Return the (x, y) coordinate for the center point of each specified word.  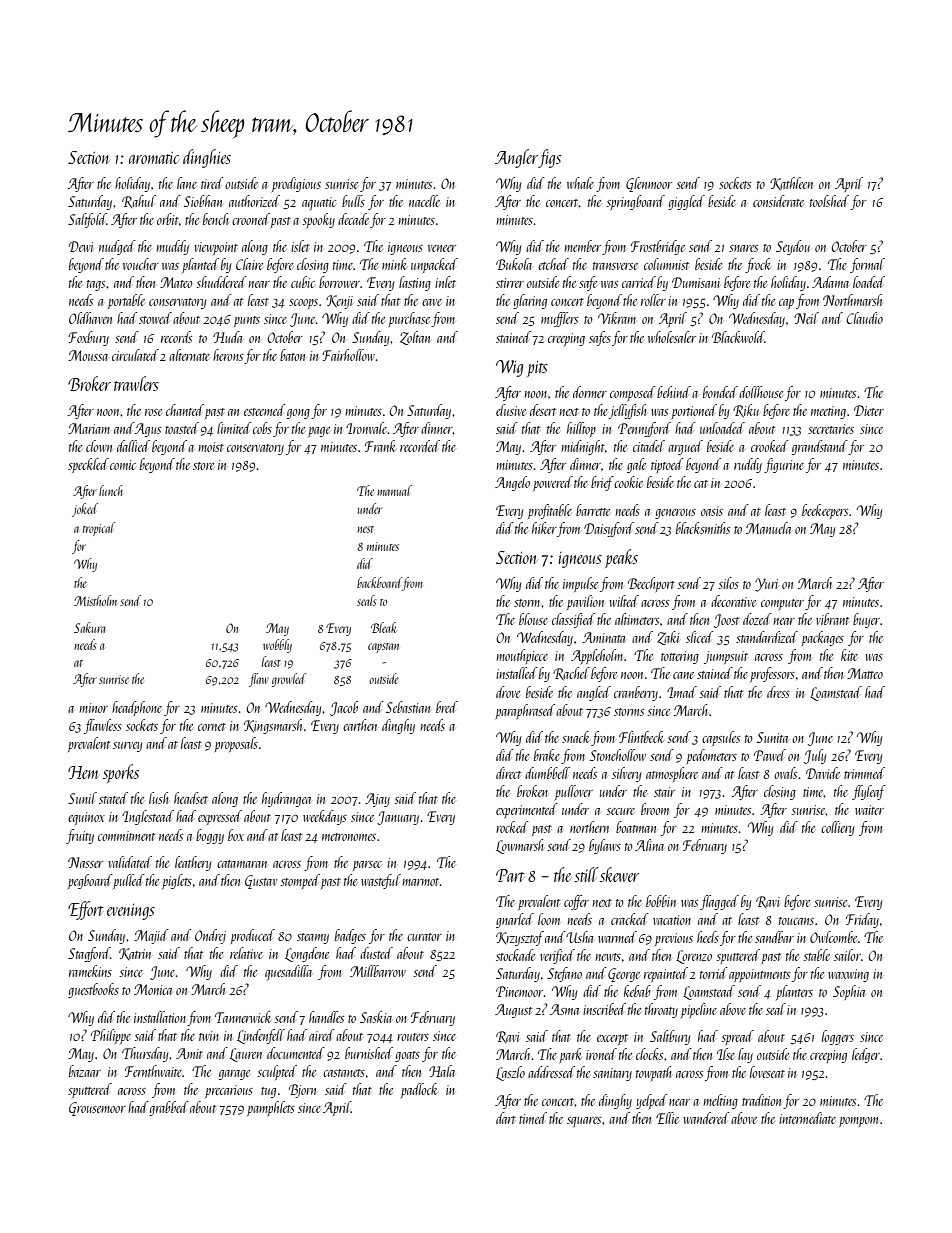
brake (547, 755)
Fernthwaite (153, 1071)
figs (549, 158)
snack (576, 737)
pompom (858, 1122)
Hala (442, 1071)
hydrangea (286, 799)
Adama (830, 282)
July (815, 756)
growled (289, 680)
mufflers (559, 319)
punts (247, 321)
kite (849, 655)
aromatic (154, 158)
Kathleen (791, 184)
